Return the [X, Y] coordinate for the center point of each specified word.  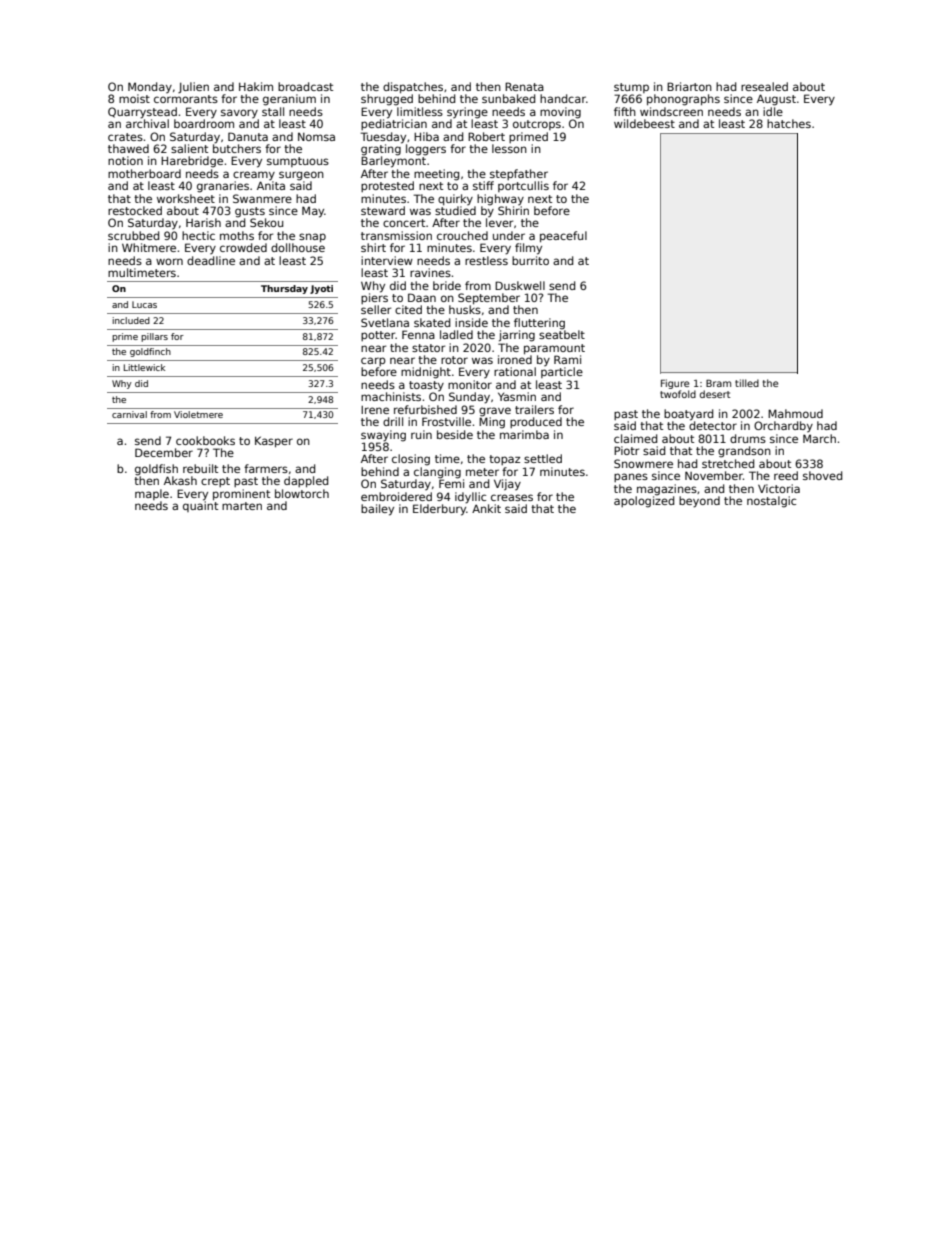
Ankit [486, 508]
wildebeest [644, 123]
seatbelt [562, 334]
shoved [822, 475]
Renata [524, 86]
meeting [436, 175]
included [131, 320]
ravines [430, 272]
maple [152, 494]
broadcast [305, 86]
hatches [789, 123]
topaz [504, 460]
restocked [135, 210]
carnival [129, 414]
